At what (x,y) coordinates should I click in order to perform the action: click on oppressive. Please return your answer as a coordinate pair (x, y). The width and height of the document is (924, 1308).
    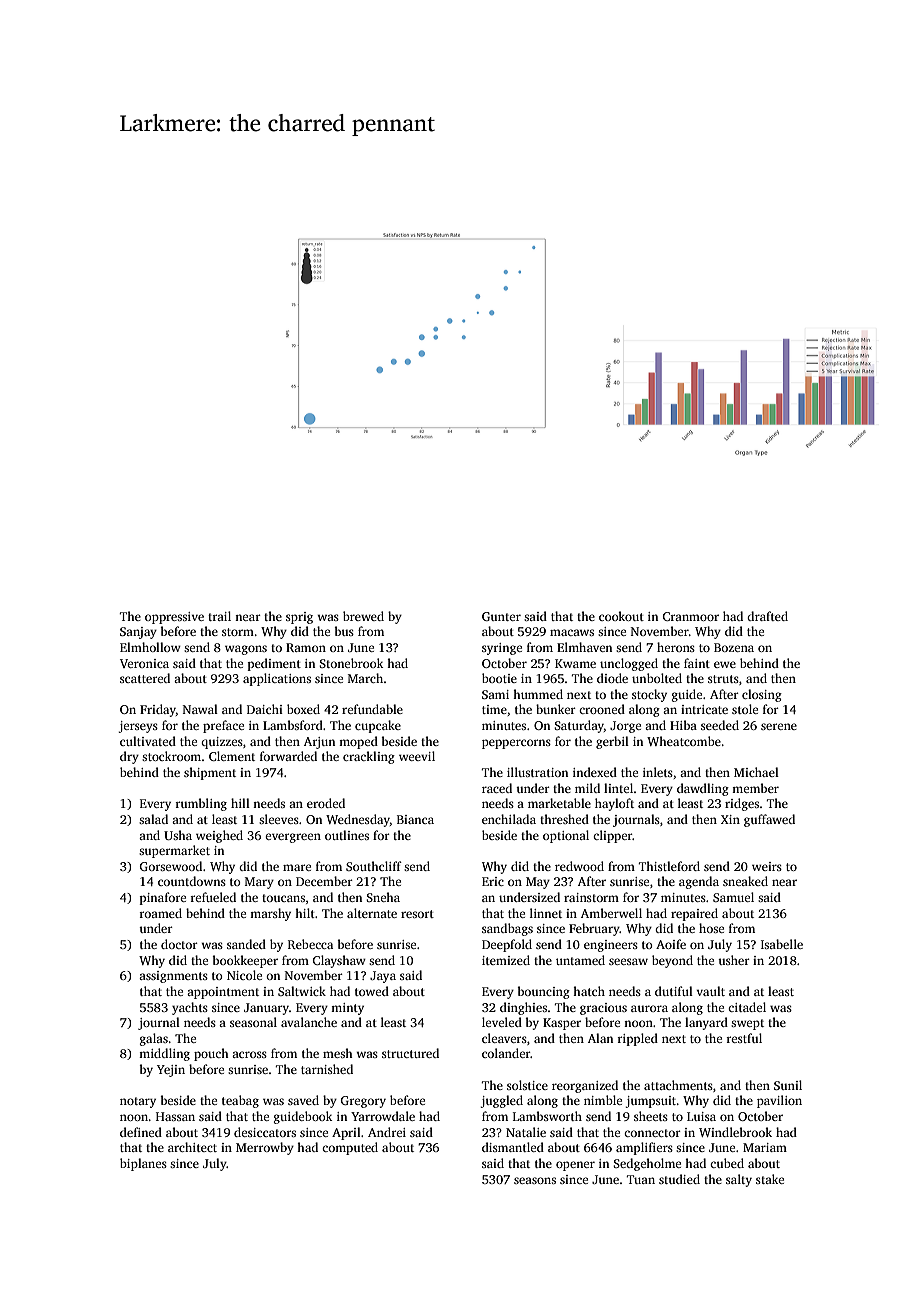
    Looking at the image, I should click on (174, 618).
